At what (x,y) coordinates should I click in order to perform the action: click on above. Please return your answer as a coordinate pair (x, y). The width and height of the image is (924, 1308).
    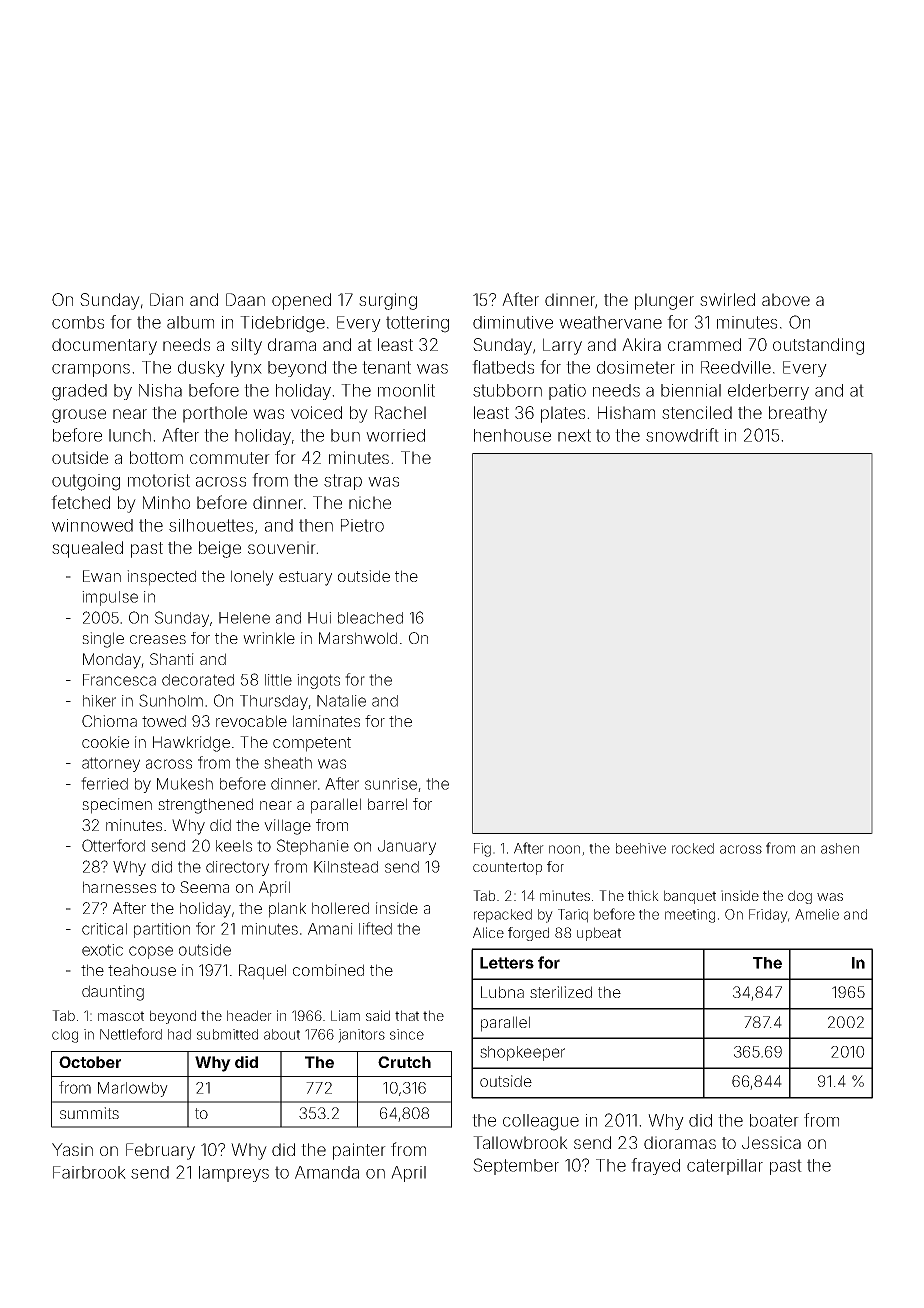
    Looking at the image, I should click on (786, 299).
